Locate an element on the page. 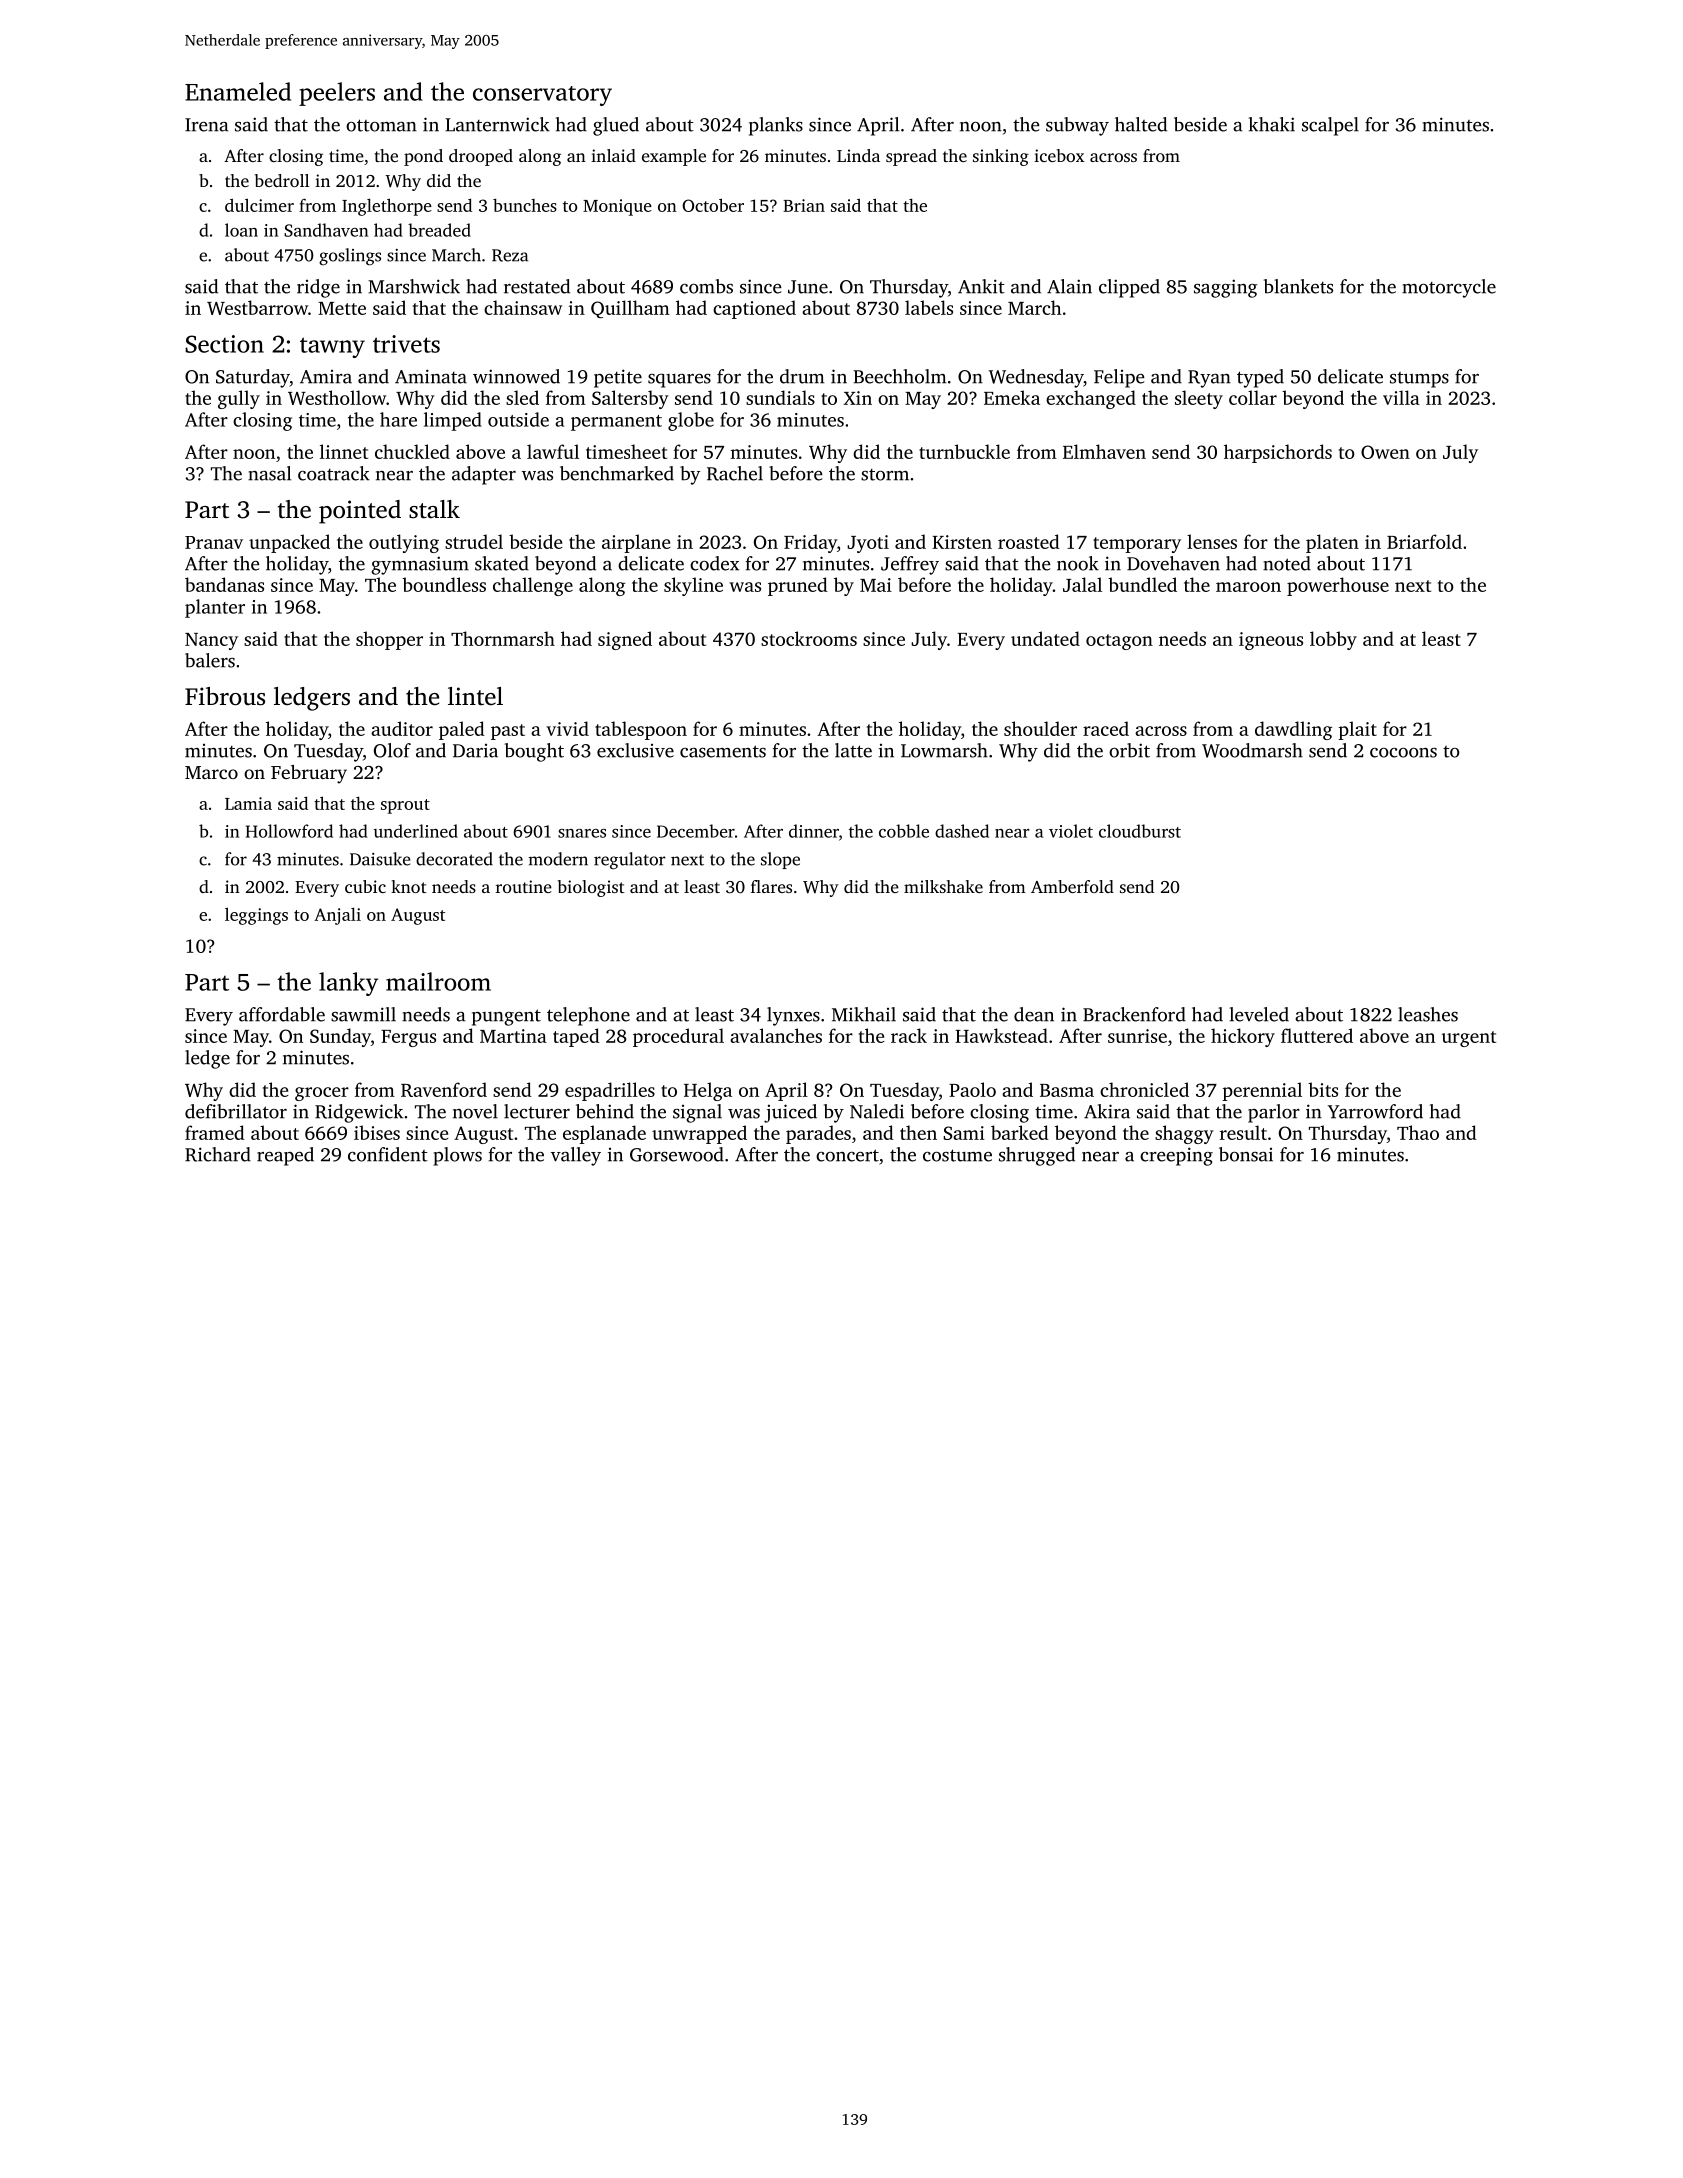  bonsai is located at coordinates (1246, 1154).
